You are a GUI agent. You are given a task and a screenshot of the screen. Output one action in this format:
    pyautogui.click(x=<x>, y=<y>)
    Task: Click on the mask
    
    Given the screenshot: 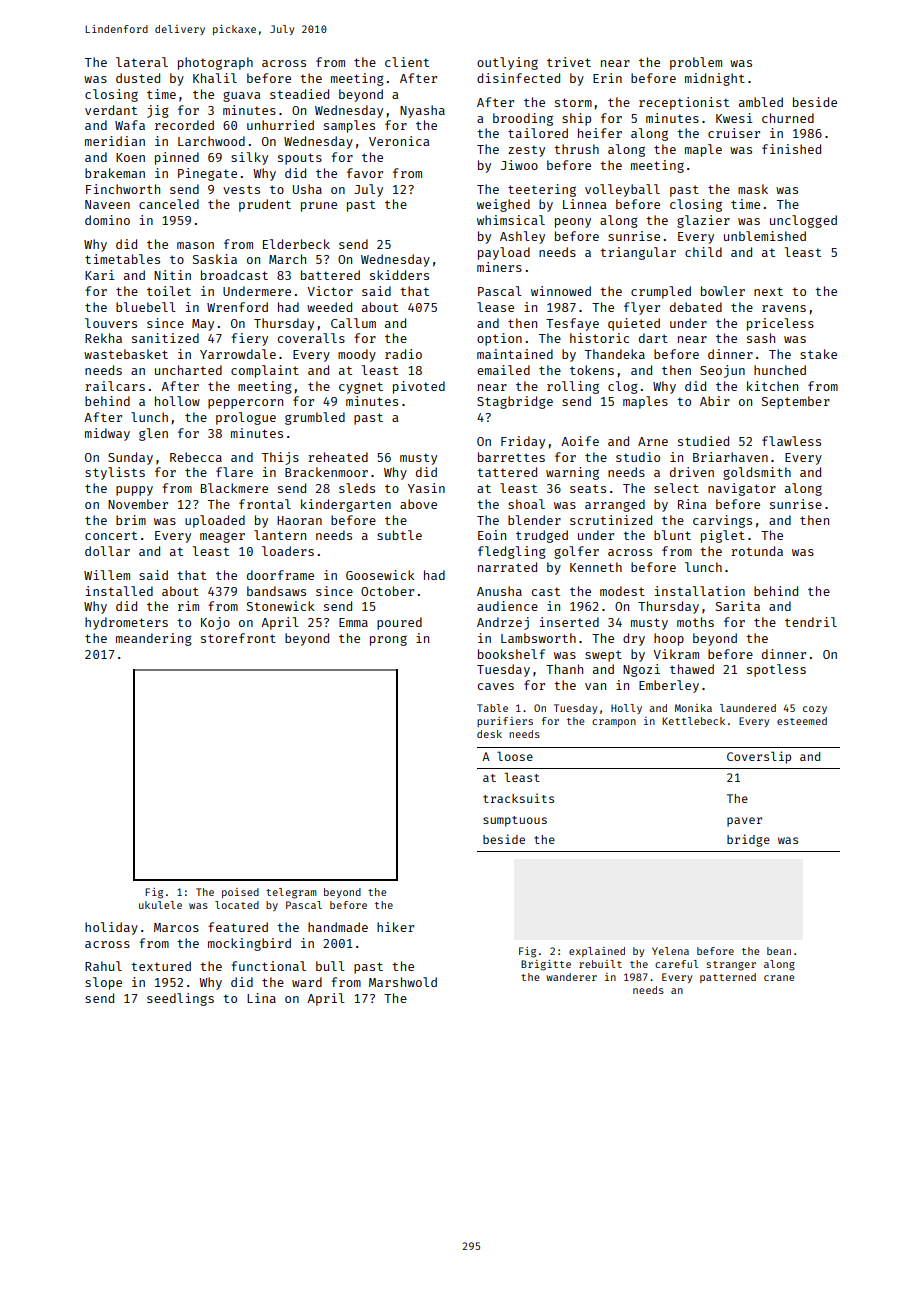 What is the action you would take?
    pyautogui.click(x=753, y=189)
